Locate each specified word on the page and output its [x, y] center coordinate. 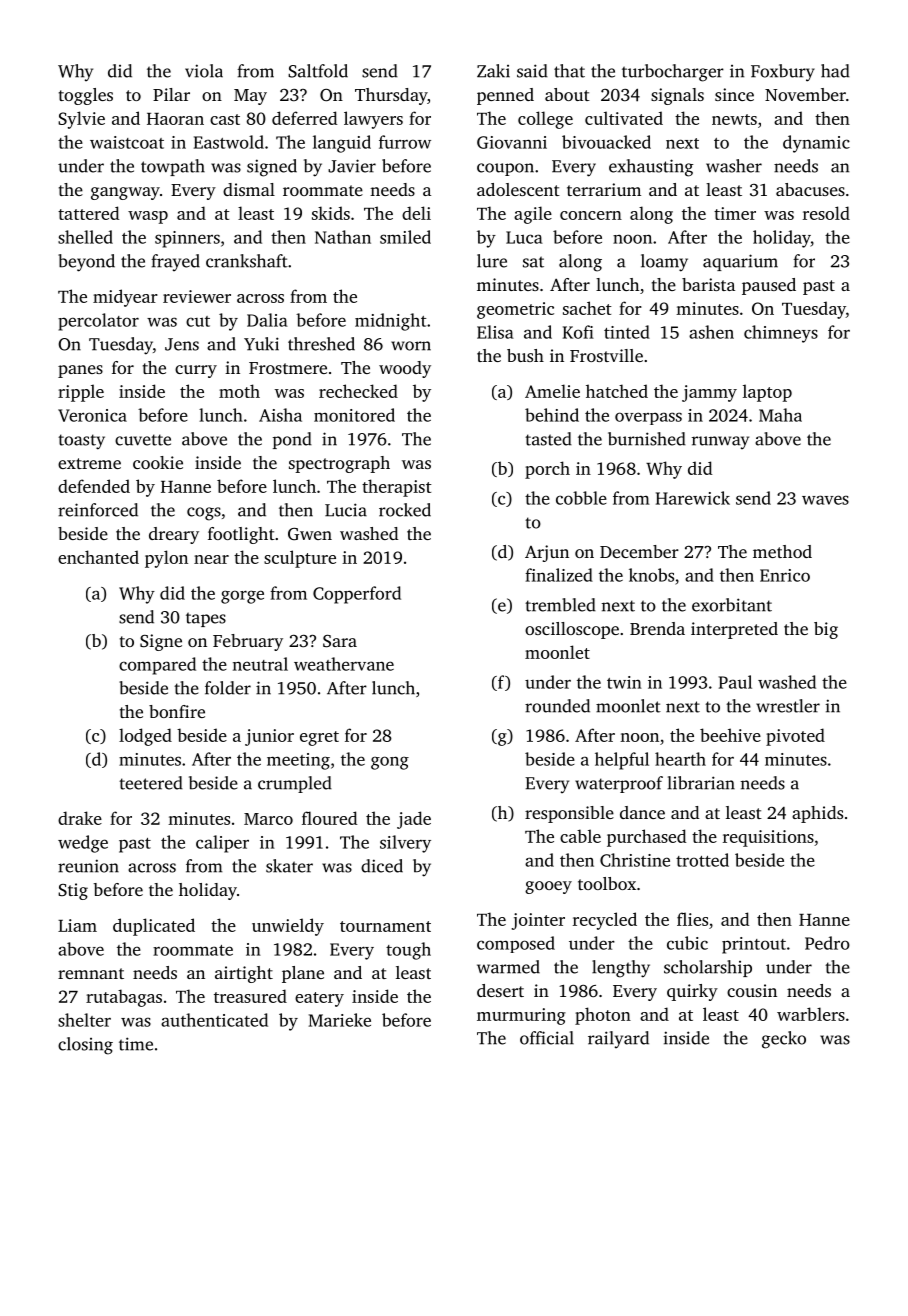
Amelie [552, 391]
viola [204, 71]
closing [85, 1046]
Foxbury [783, 73]
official [547, 1038]
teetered [151, 783]
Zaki [493, 71]
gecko [784, 1040]
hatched [617, 391]
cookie [158, 462]
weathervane [344, 664]
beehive [730, 735]
